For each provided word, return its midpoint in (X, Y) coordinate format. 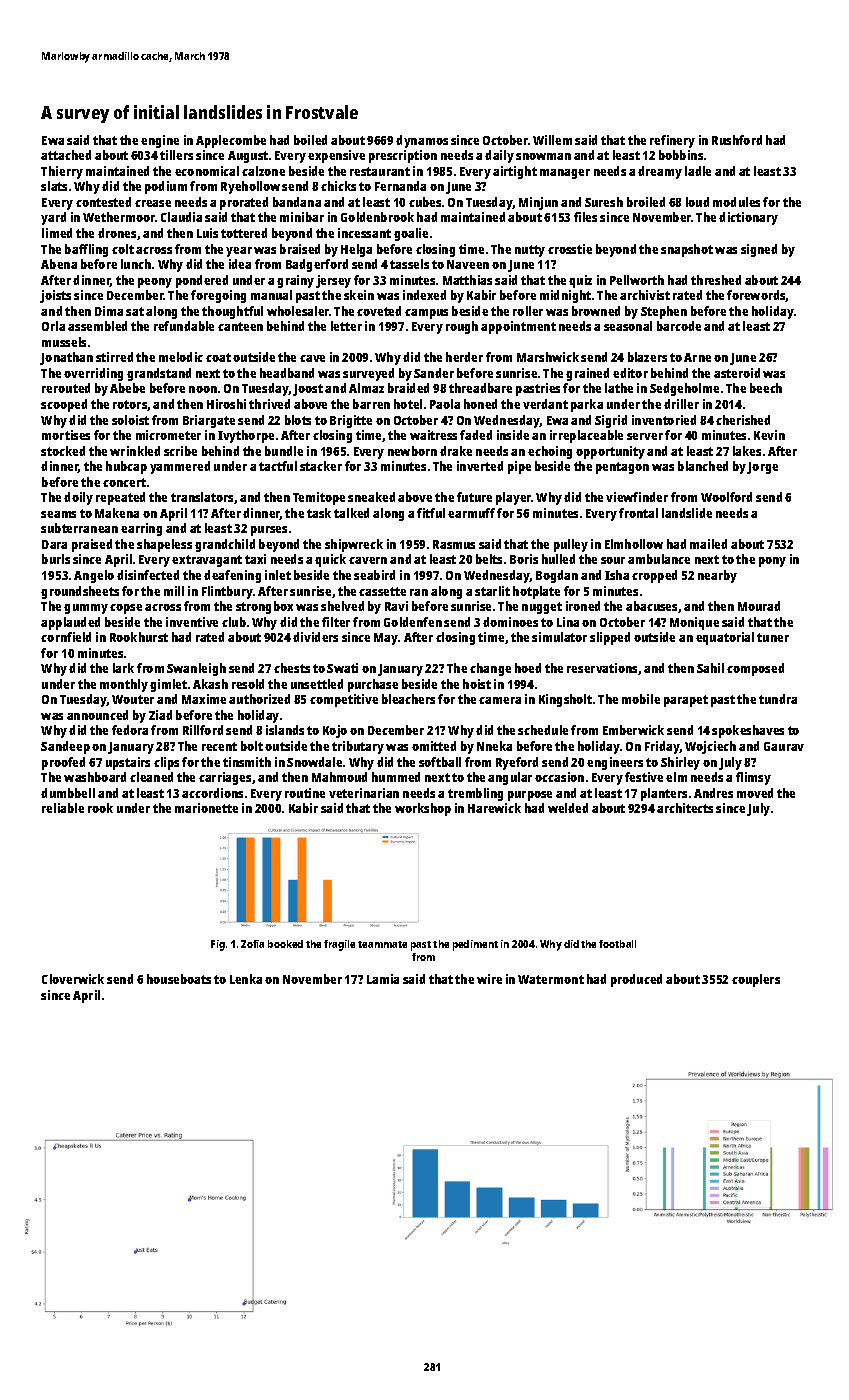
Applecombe (231, 141)
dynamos (422, 141)
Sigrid (611, 421)
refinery (672, 141)
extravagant (207, 561)
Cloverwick (73, 979)
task (319, 513)
